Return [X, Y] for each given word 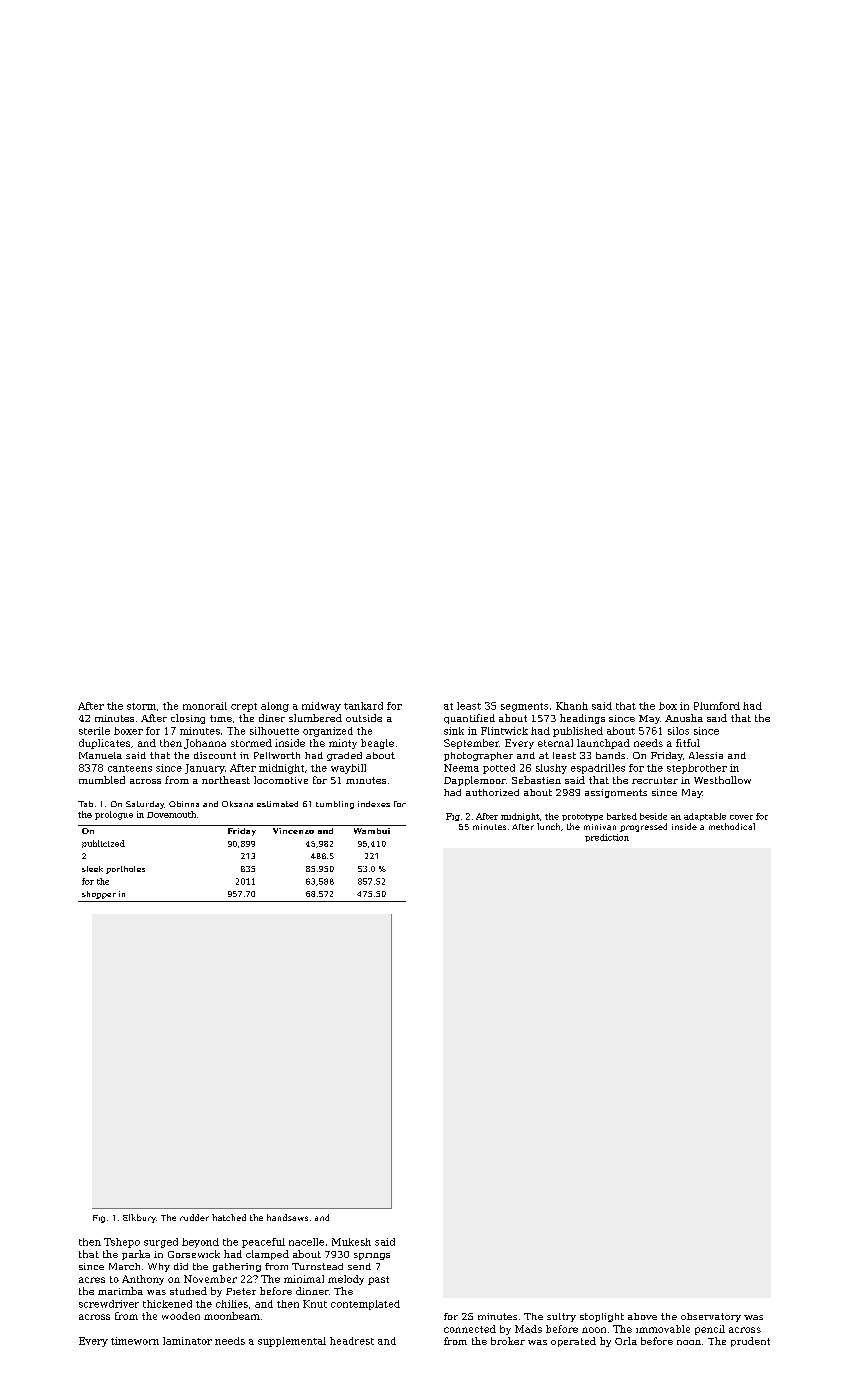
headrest [352, 1341]
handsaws [287, 1217]
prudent [750, 1342]
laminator [187, 1341]
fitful [688, 743]
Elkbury [139, 1218]
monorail [205, 706]
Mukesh [351, 1242]
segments [524, 707]
